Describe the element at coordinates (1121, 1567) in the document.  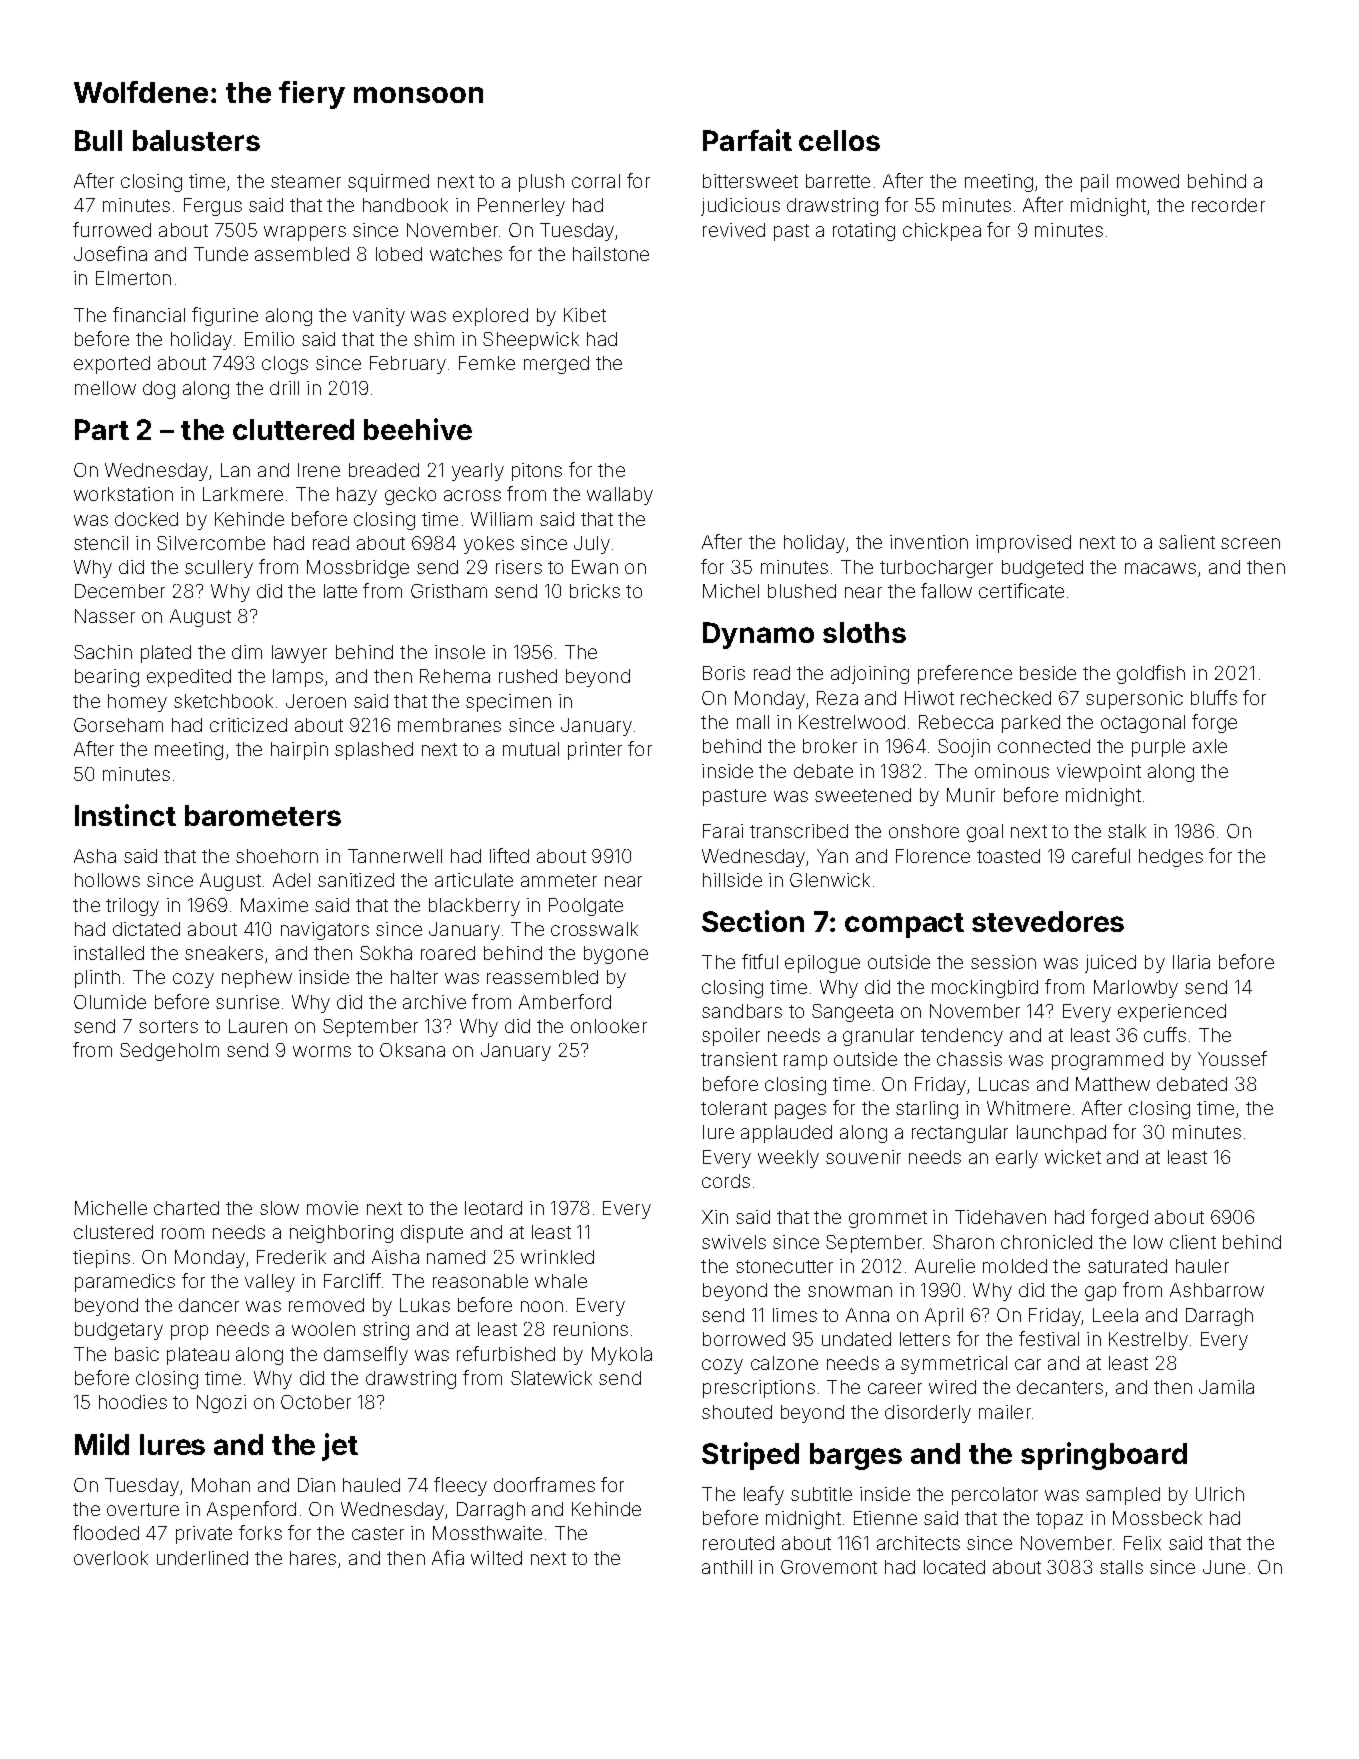
I see `stalls` at that location.
